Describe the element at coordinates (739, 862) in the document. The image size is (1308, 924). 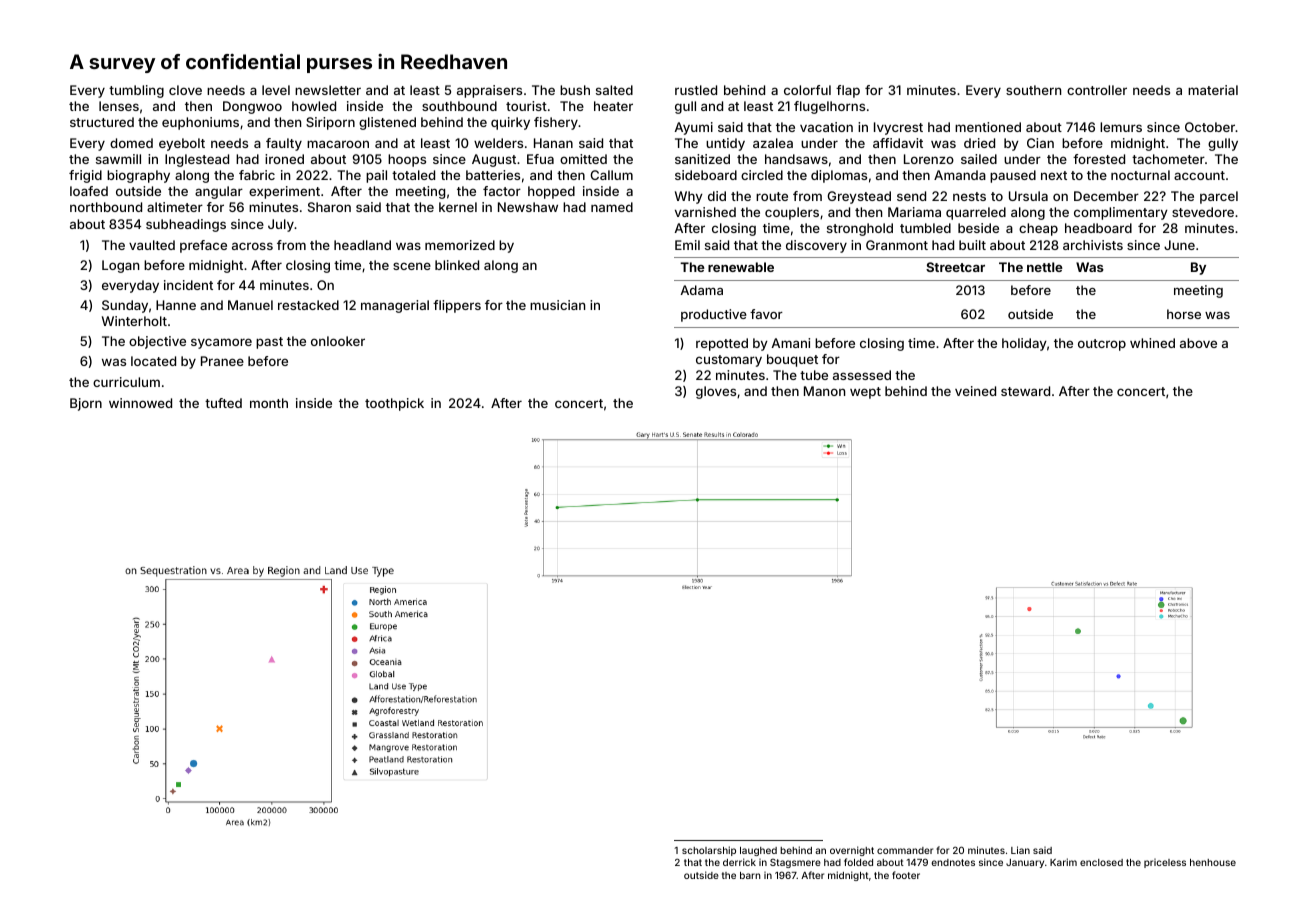
I see `derrick` at that location.
